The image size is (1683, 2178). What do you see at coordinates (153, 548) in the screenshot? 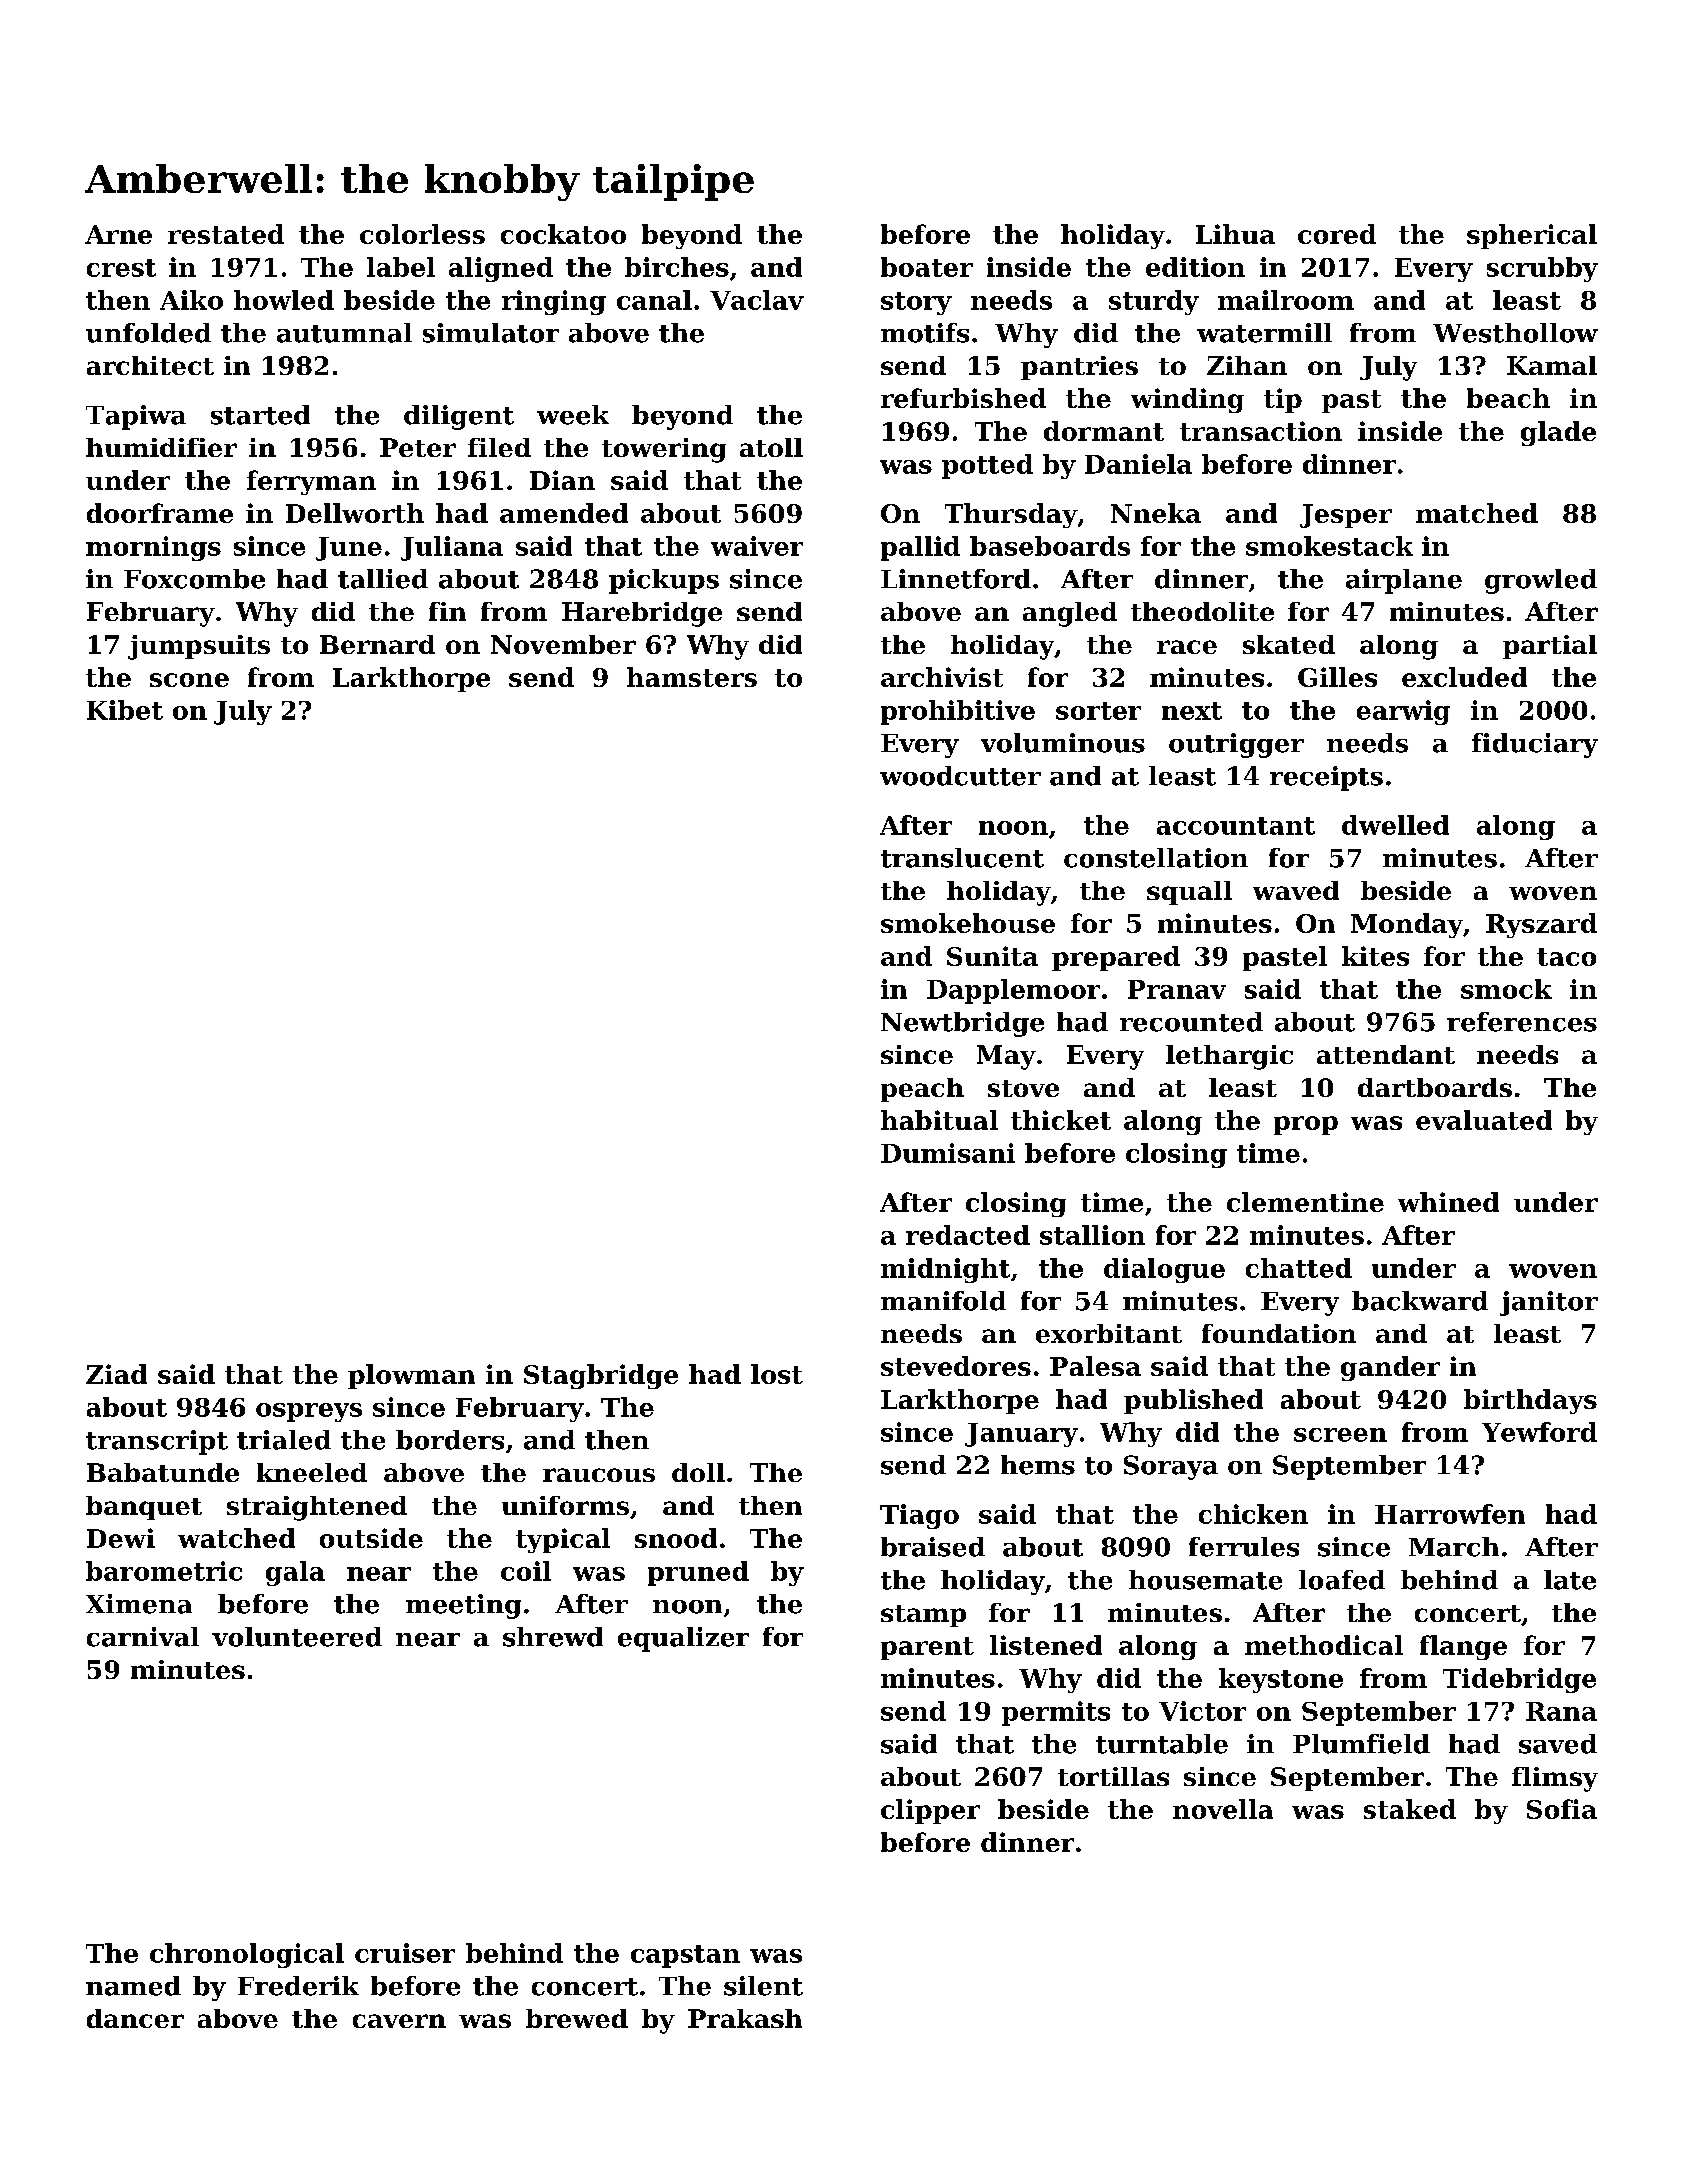
I see `mornings` at bounding box center [153, 548].
